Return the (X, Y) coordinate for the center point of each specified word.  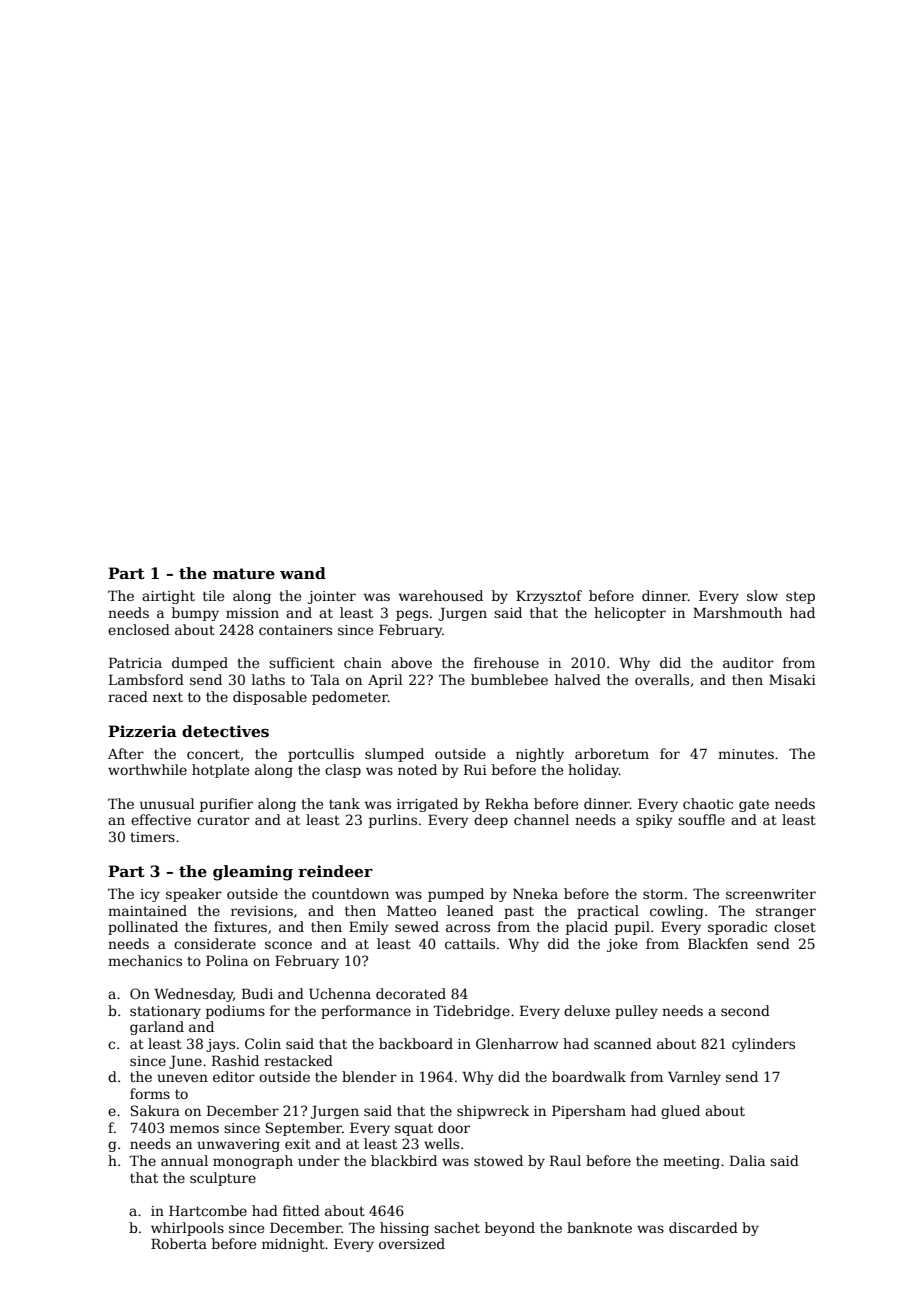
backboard (416, 1043)
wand (303, 573)
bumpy (195, 614)
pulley (636, 1012)
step (800, 597)
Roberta (179, 1243)
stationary (165, 1012)
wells (441, 1143)
